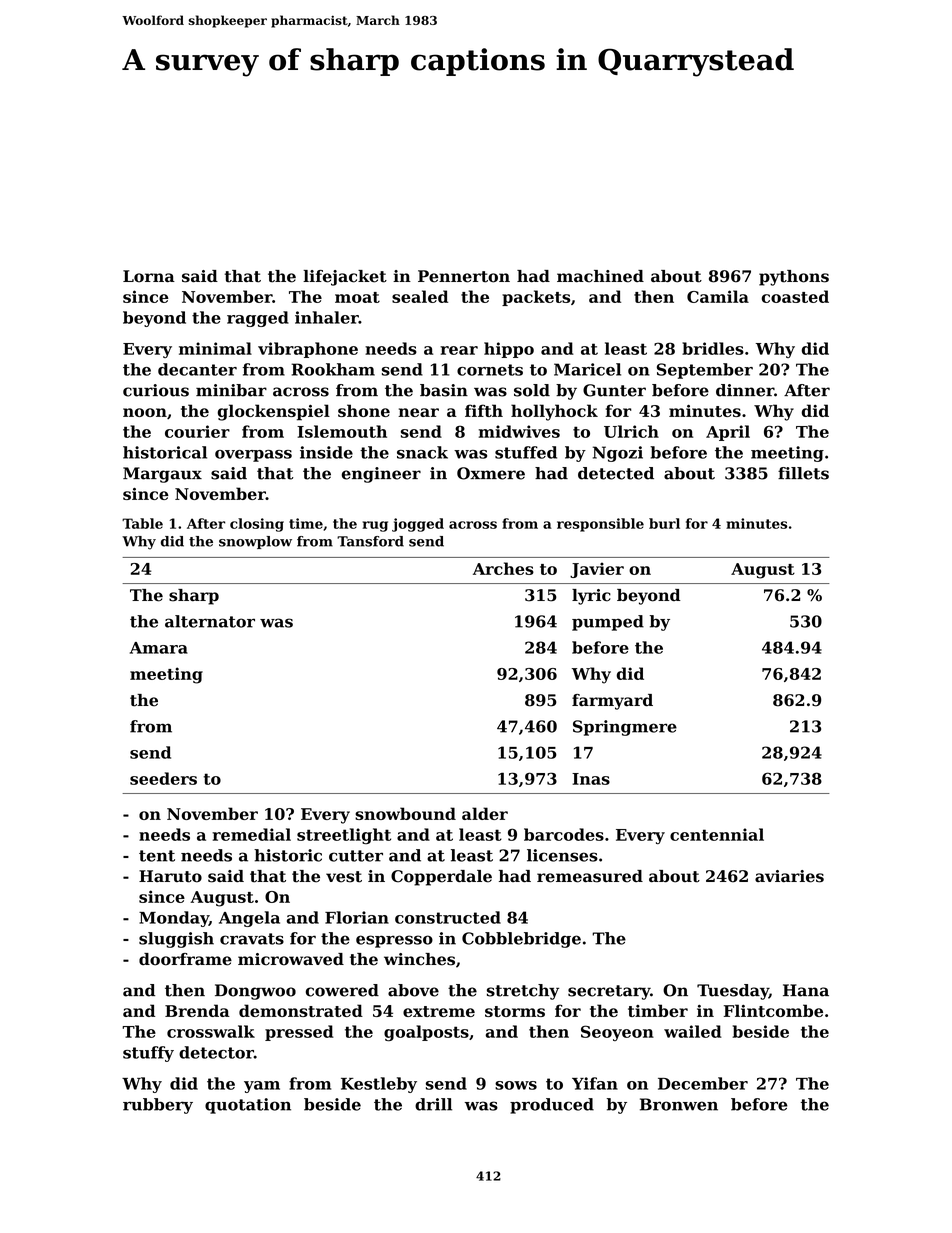 Image resolution: width=952 pixels, height=1233 pixels. I want to click on Lorna, so click(149, 276).
